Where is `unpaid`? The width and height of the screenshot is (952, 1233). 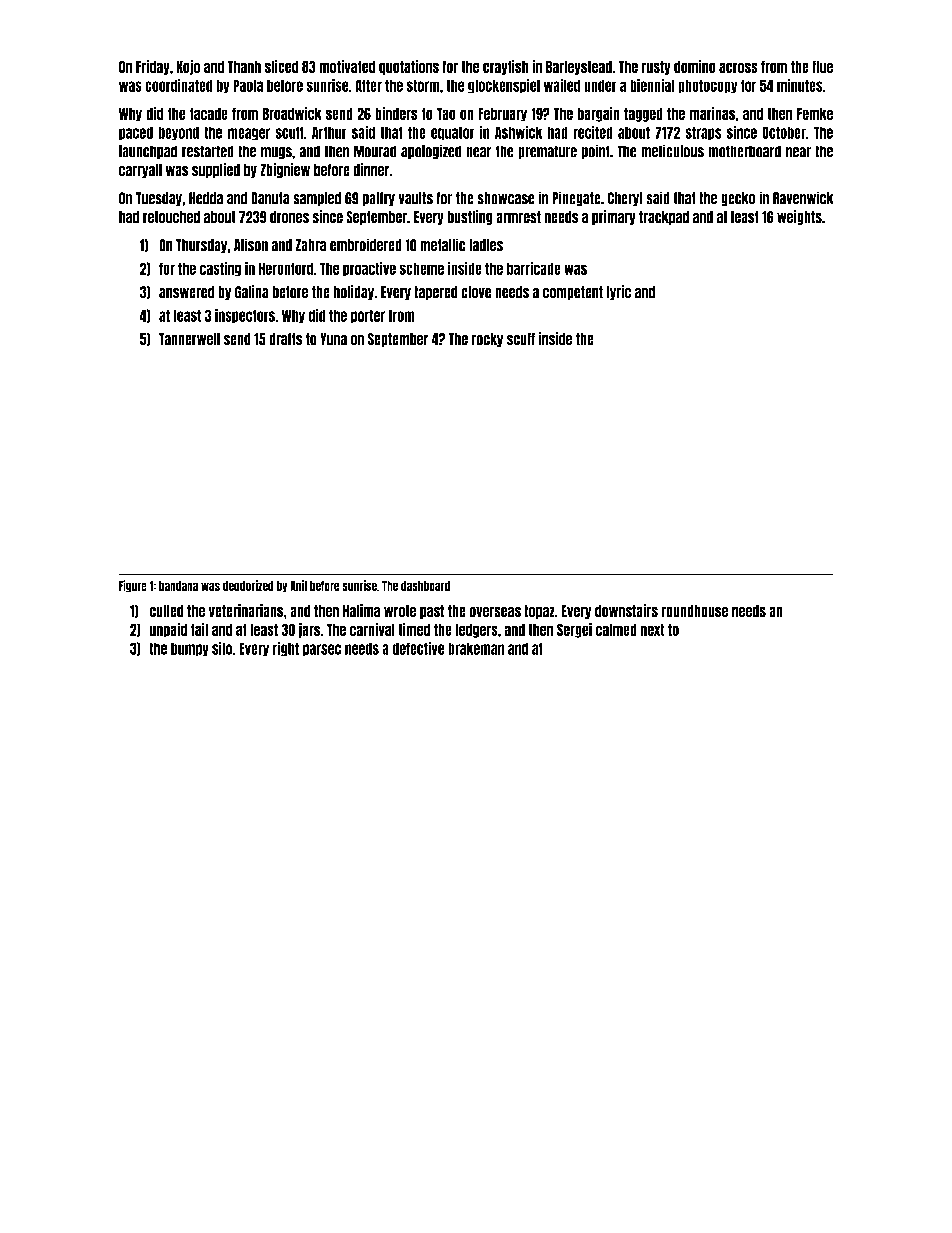
unpaid is located at coordinates (168, 630).
